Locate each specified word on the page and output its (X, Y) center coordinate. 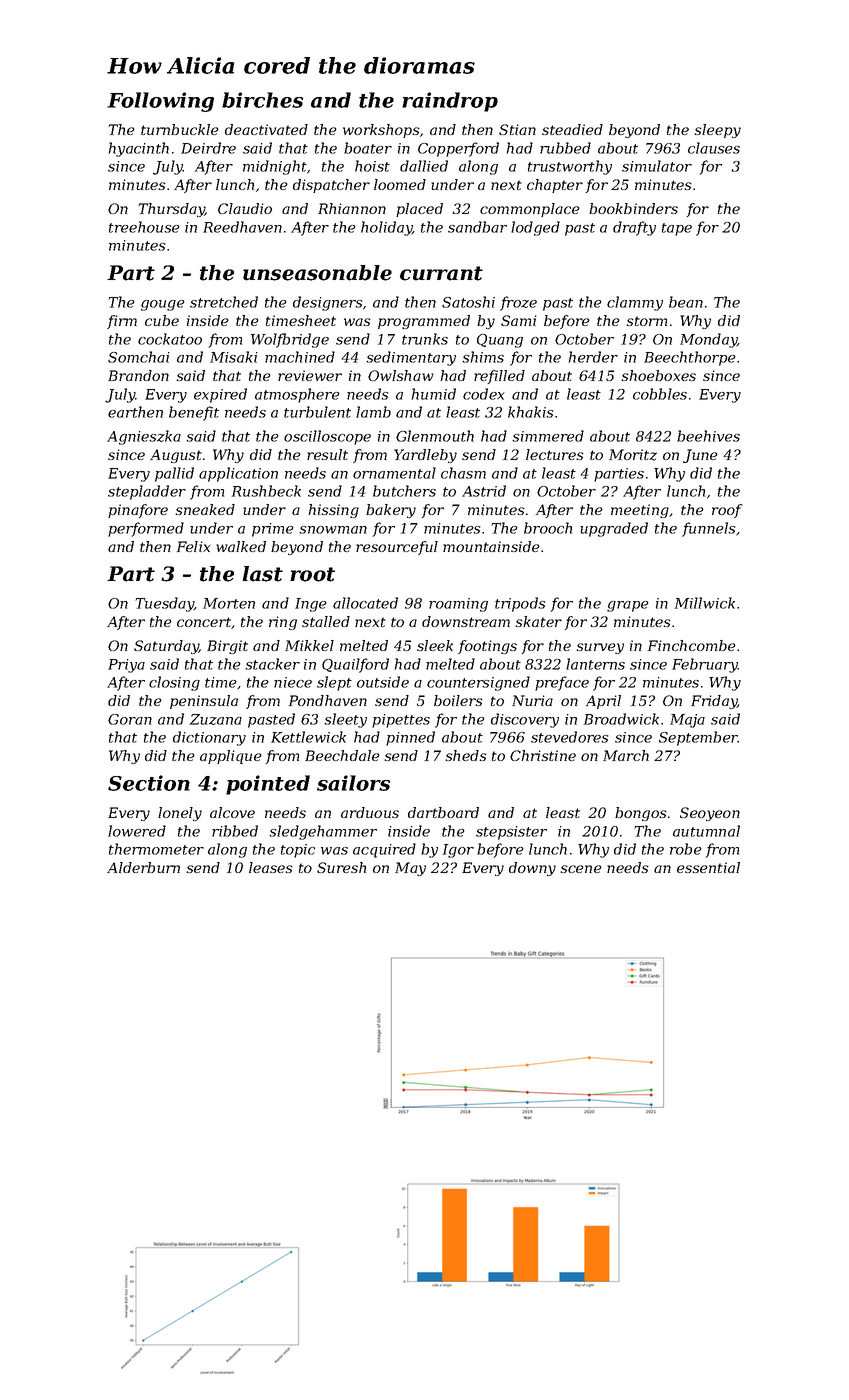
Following (160, 102)
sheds (466, 755)
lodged (535, 228)
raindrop (450, 102)
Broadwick (621, 719)
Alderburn (143, 867)
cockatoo (170, 339)
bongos (641, 814)
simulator (657, 166)
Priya (126, 666)
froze (518, 303)
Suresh (341, 867)
